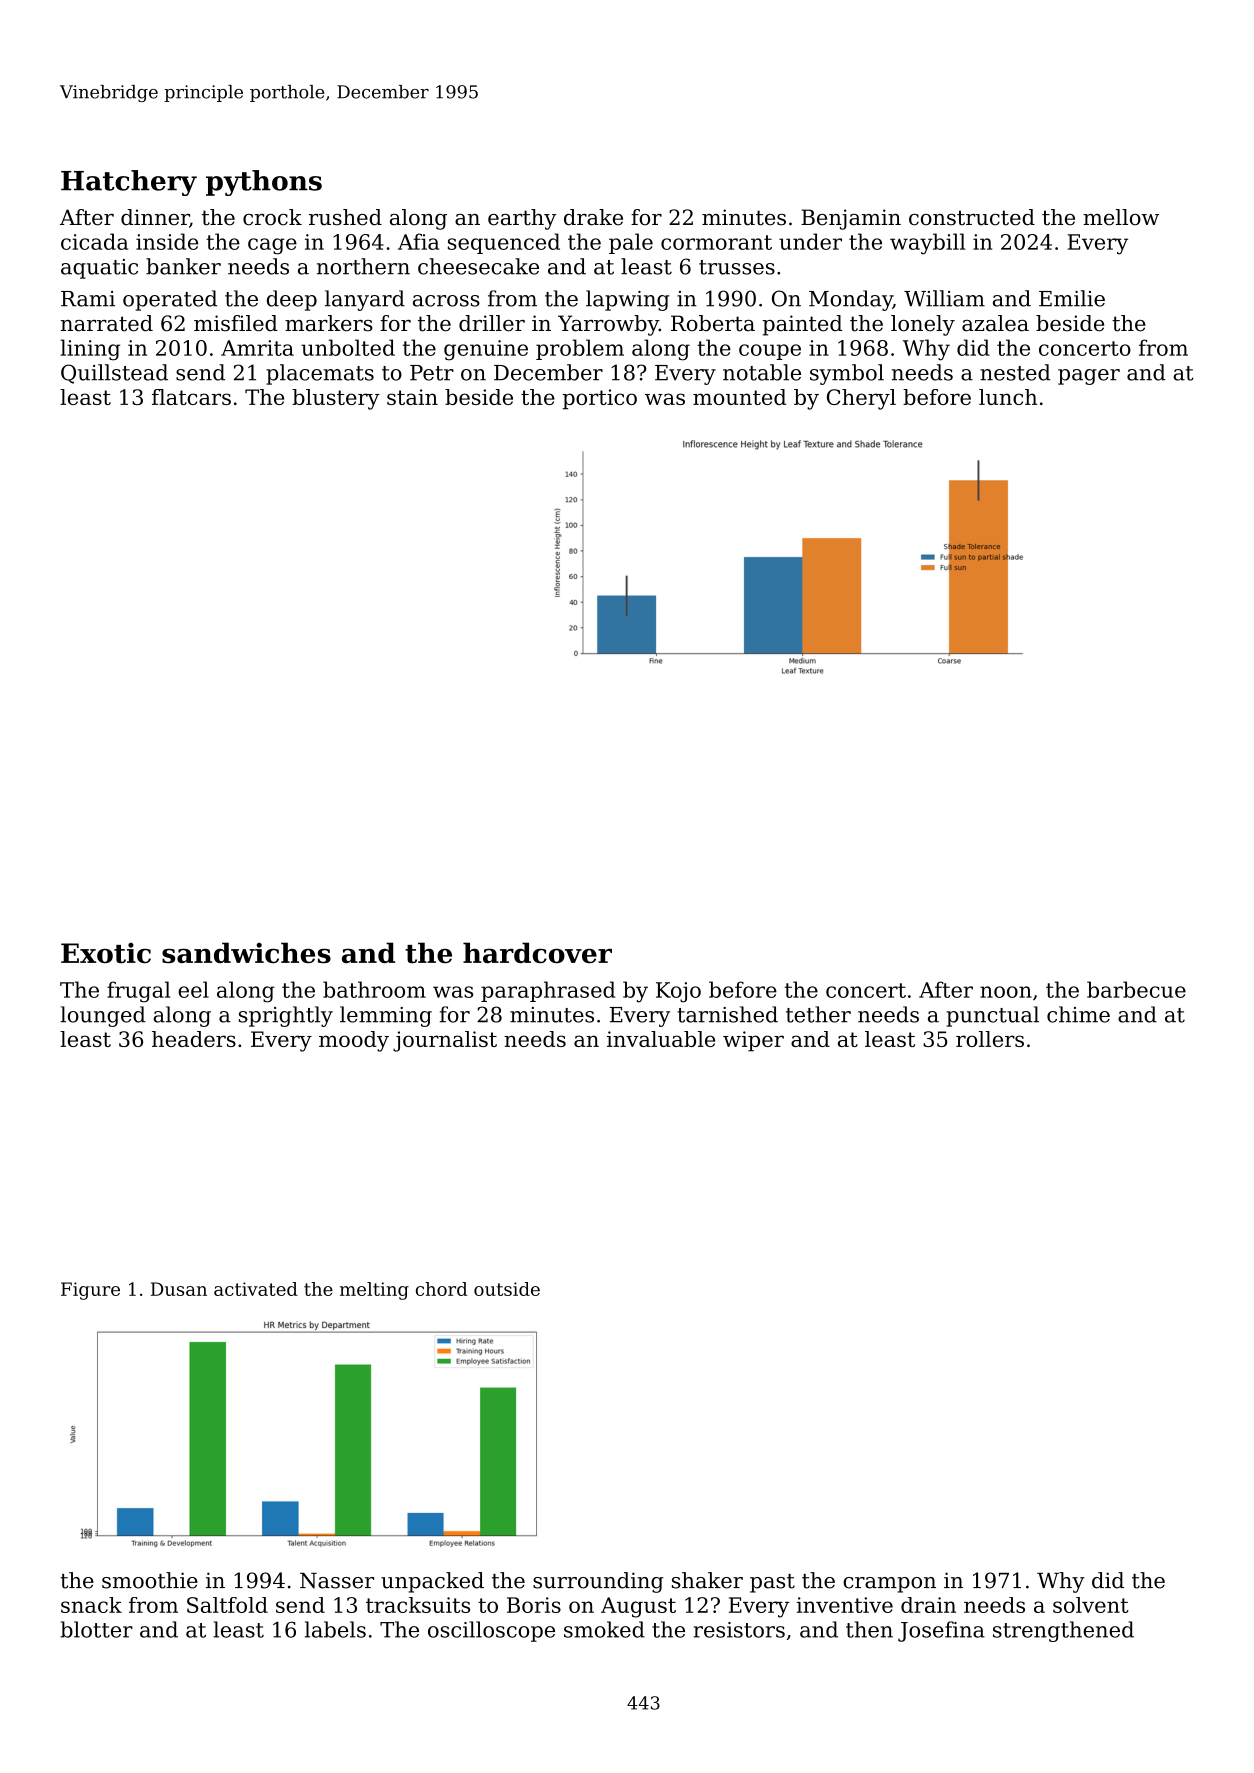 This screenshot has height=1773, width=1254. Describe the element at coordinates (96, 1629) in the screenshot. I see `blotter` at that location.
